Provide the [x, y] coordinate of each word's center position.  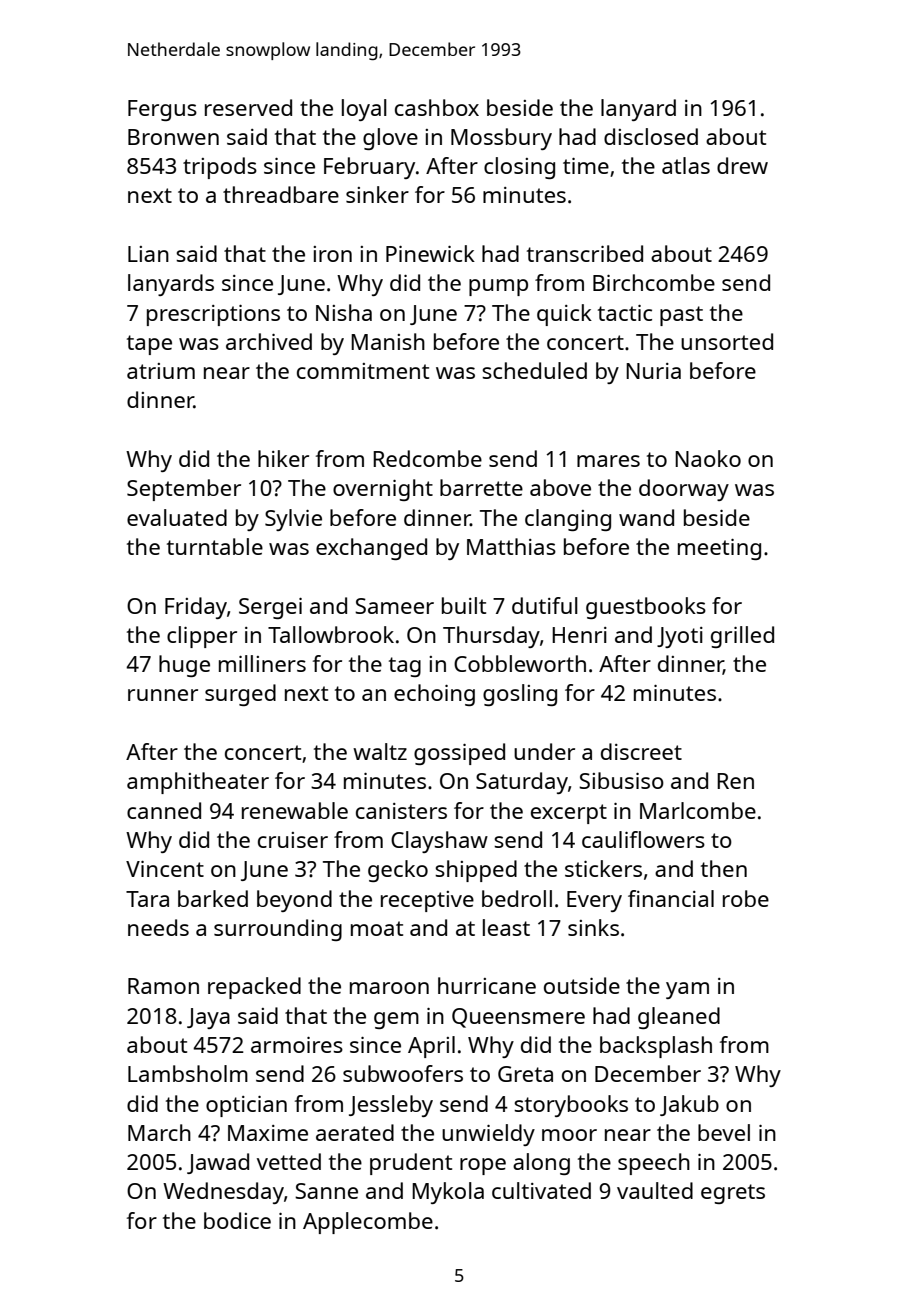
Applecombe [368, 1223]
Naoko [708, 458]
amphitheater [198, 783]
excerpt [569, 814]
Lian [148, 254]
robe [746, 898]
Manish [388, 341]
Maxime [268, 1133]
